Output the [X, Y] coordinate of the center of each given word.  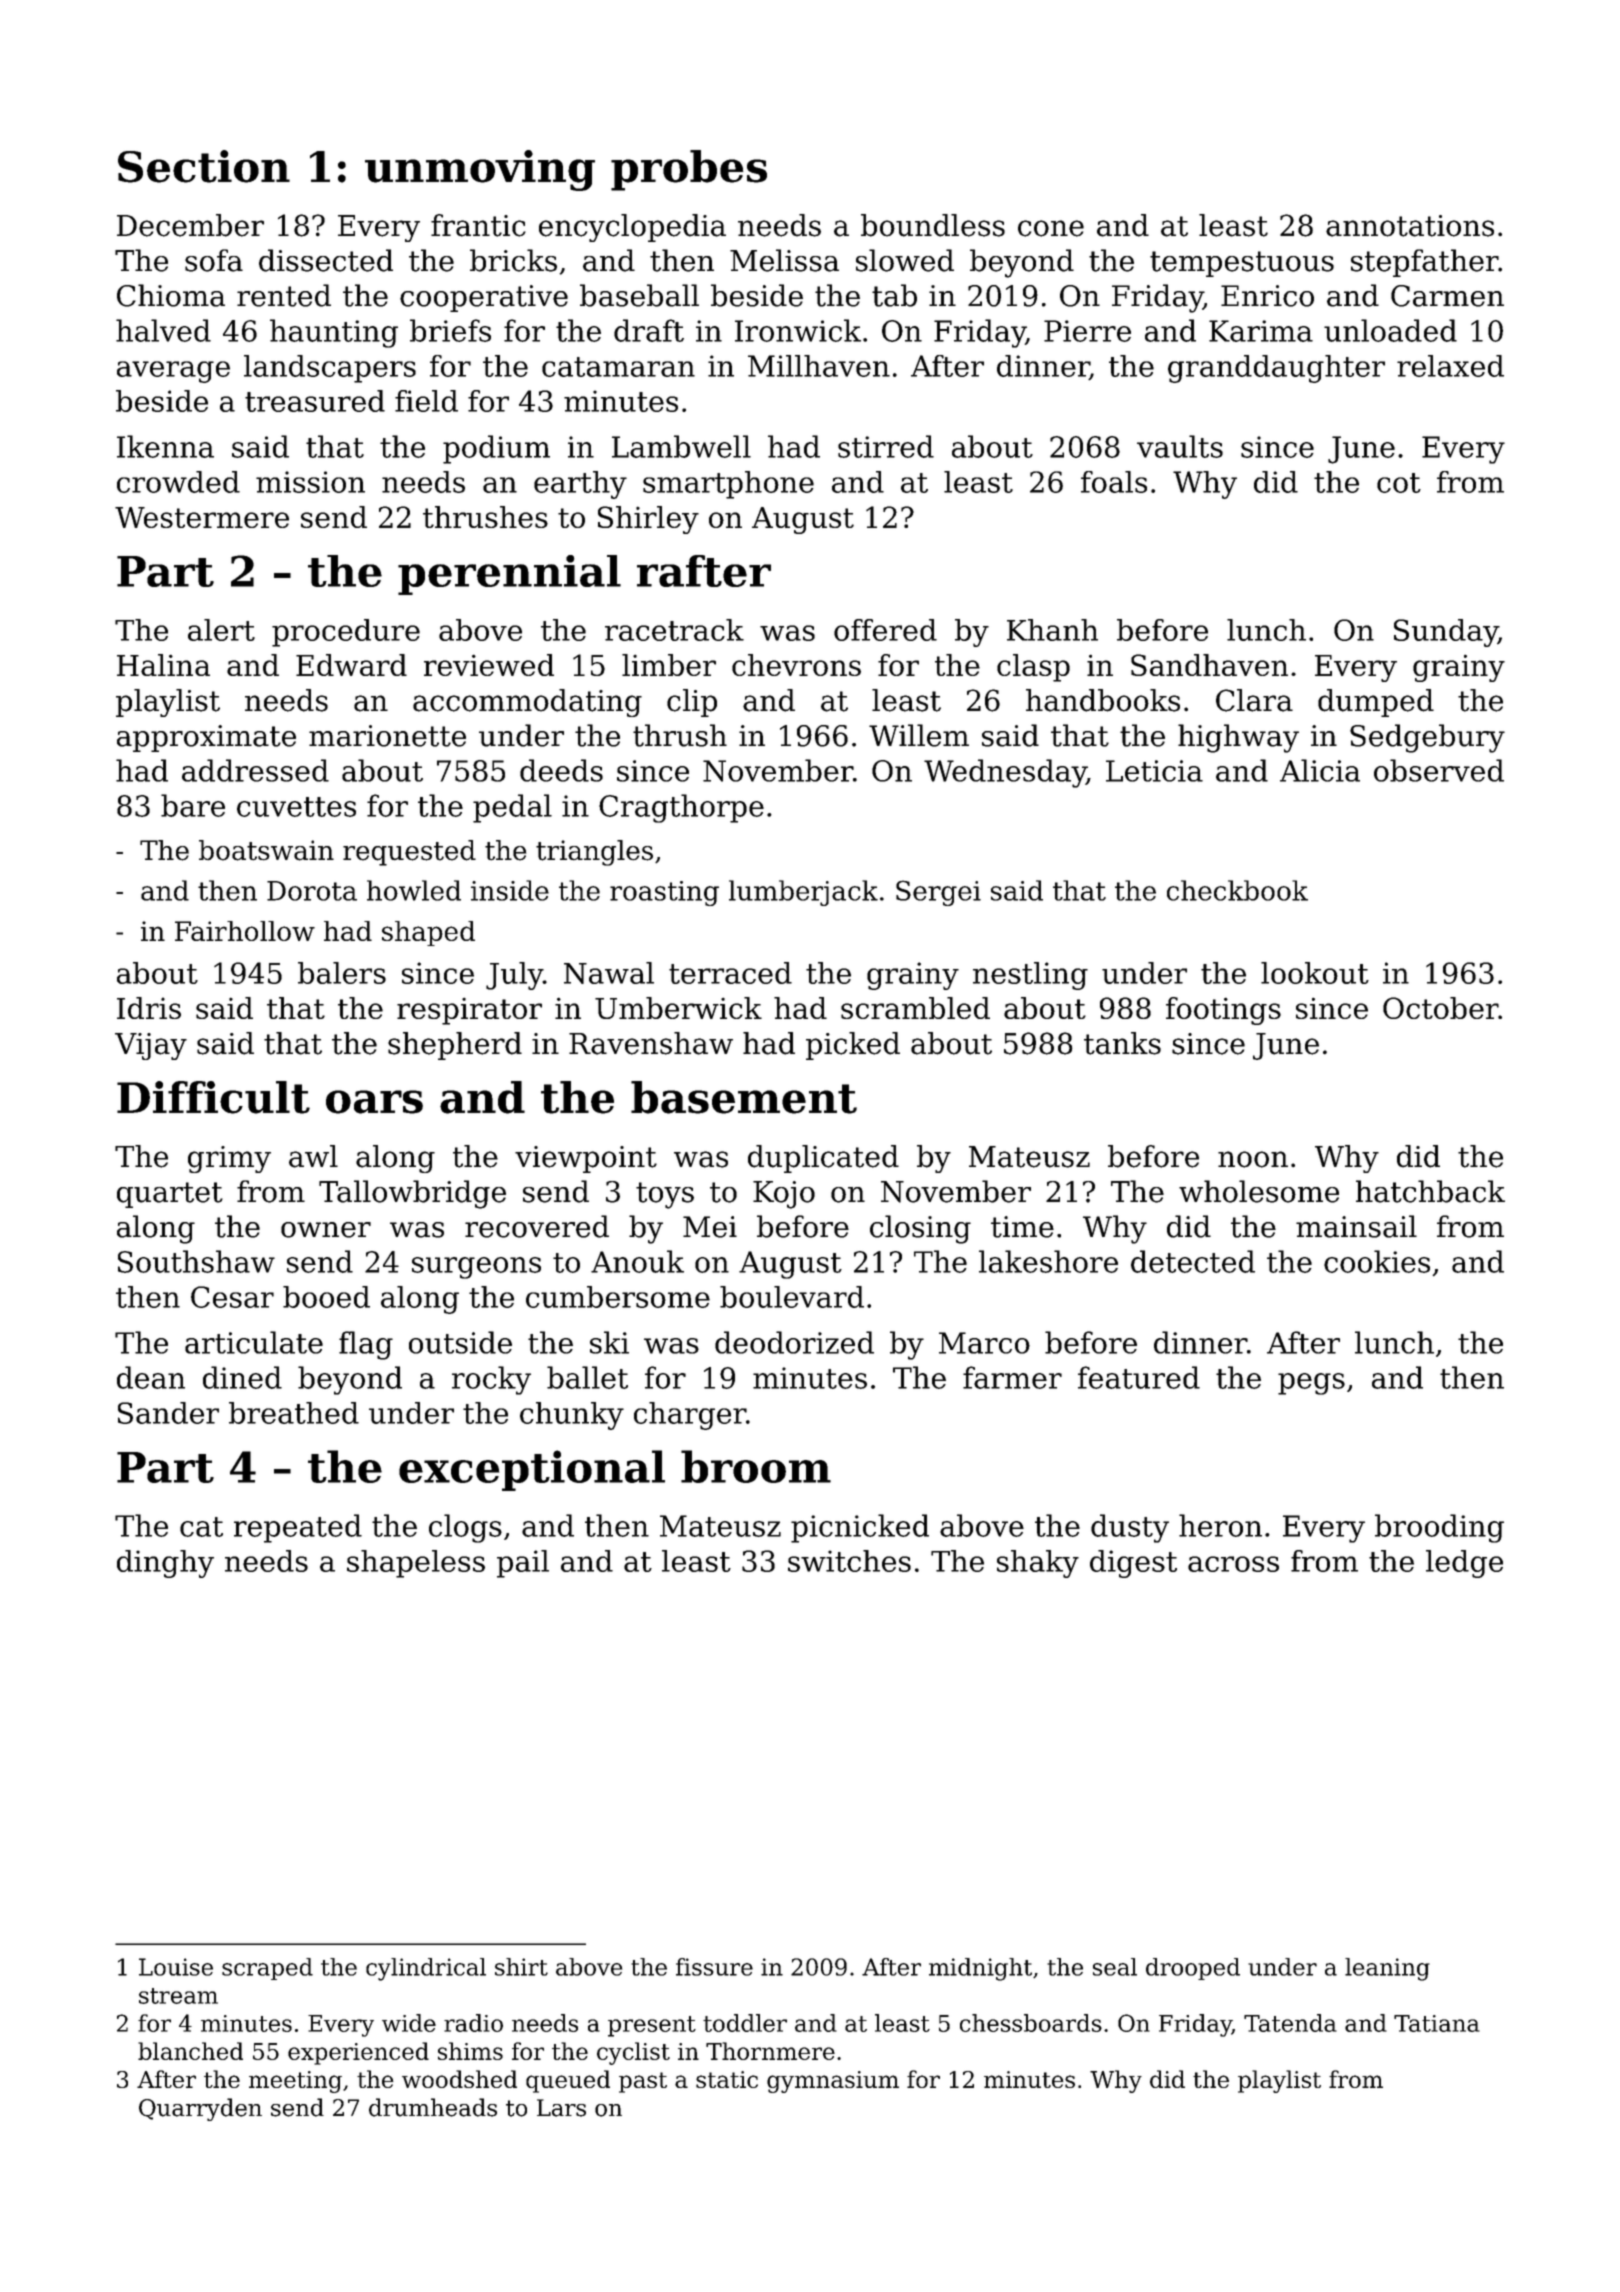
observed [1439, 770]
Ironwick [798, 330]
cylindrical [426, 1969]
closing [920, 1229]
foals [1114, 482]
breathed [294, 1413]
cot [1399, 483]
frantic [478, 225]
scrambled [915, 1008]
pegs [1311, 1384]
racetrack [674, 630]
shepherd [455, 1046]
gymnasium [833, 2082]
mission [310, 482]
